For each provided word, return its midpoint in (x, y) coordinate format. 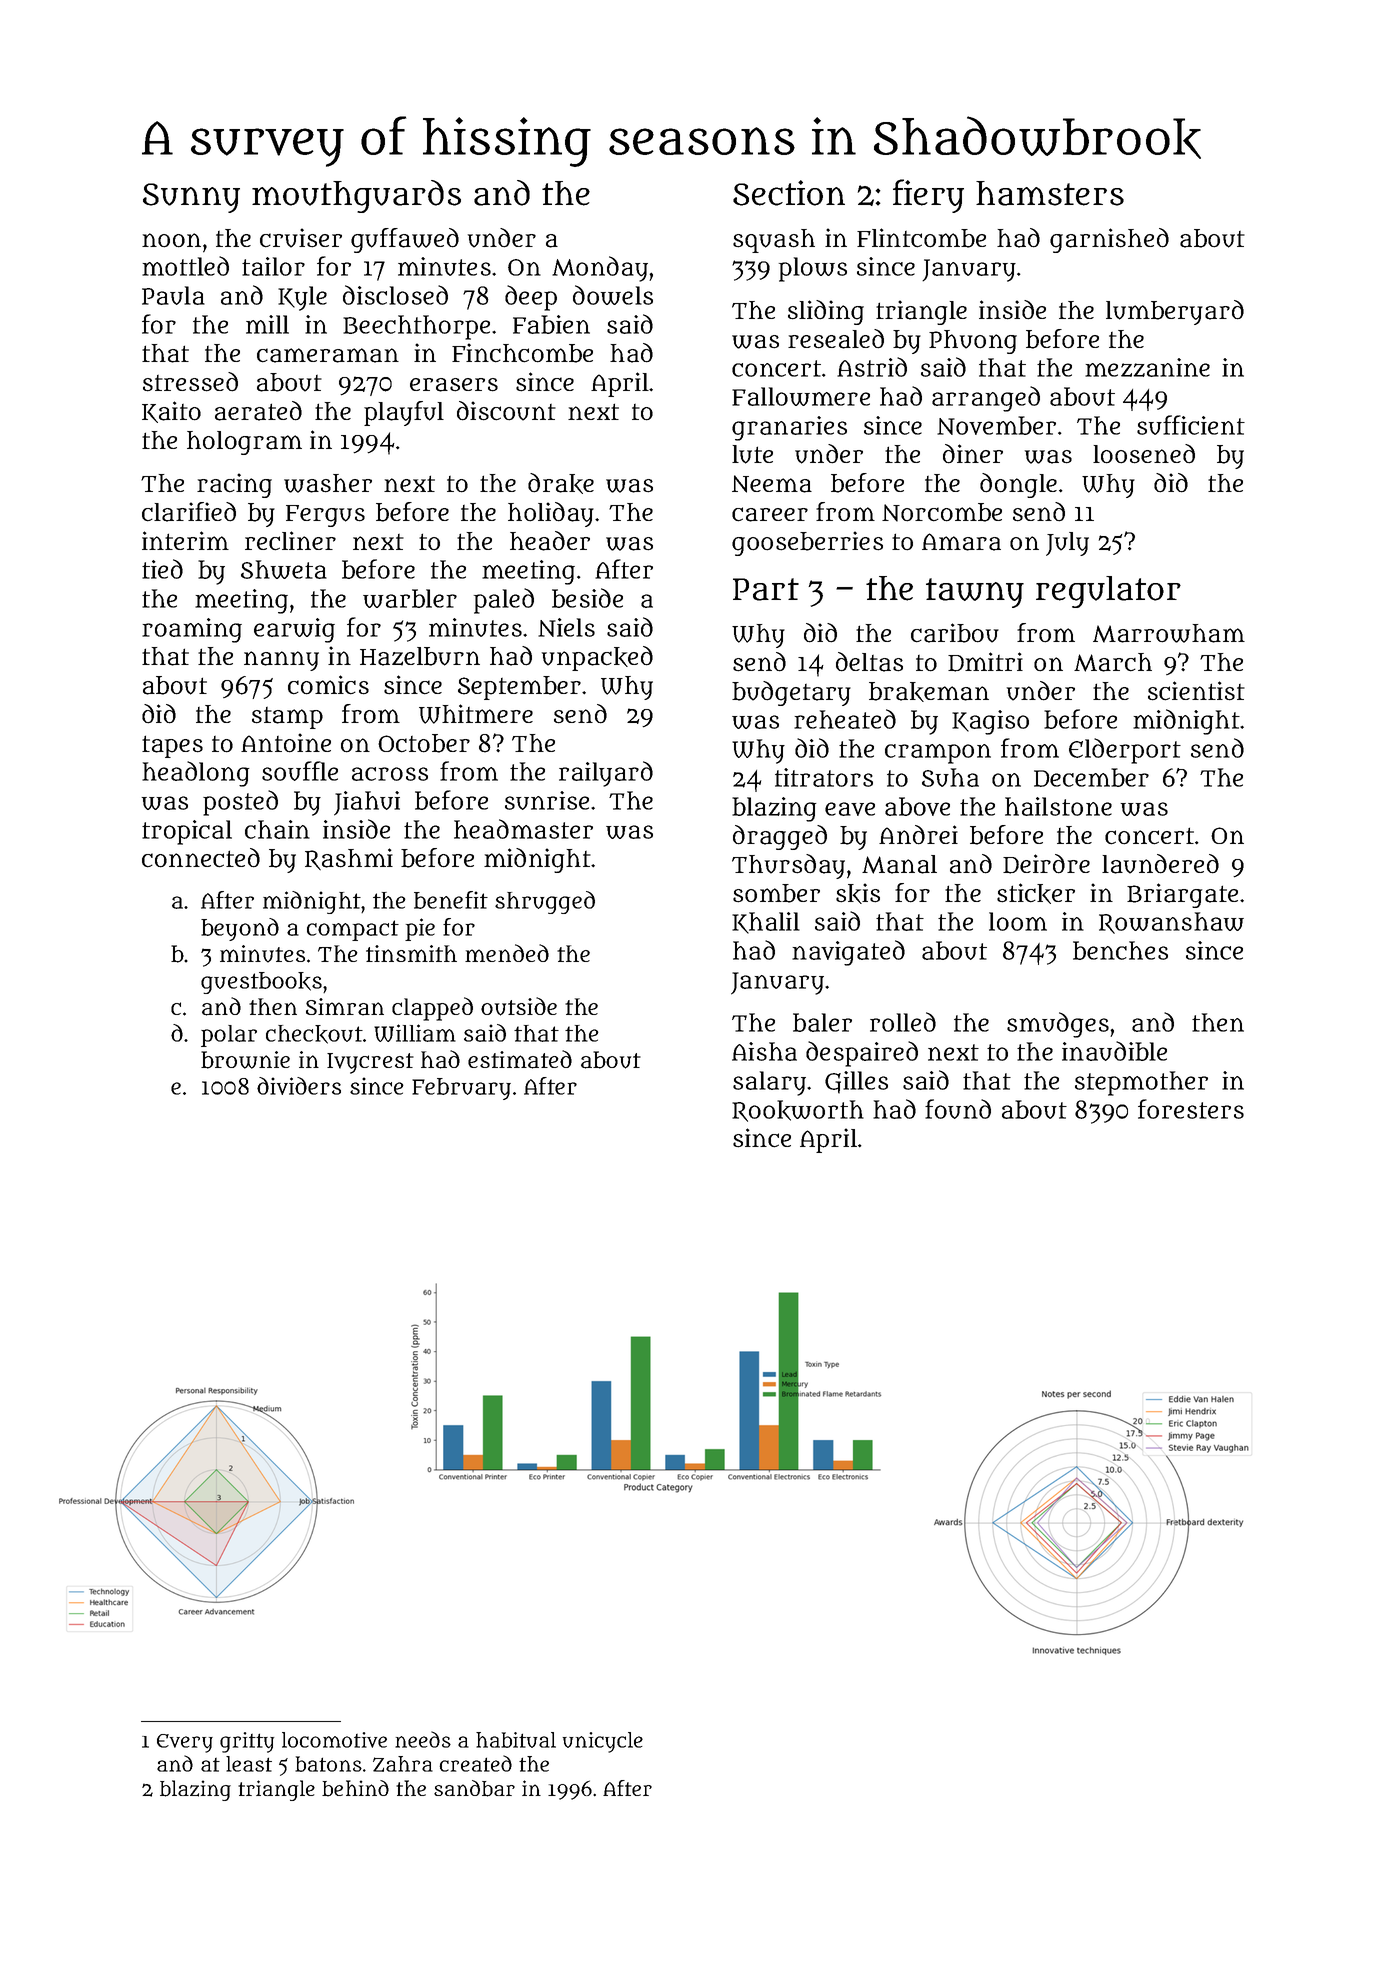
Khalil (766, 923)
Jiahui (367, 803)
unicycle (603, 1742)
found (958, 1109)
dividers (299, 1086)
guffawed (405, 240)
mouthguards (356, 196)
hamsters (1050, 193)
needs (423, 1739)
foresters (1191, 1109)
